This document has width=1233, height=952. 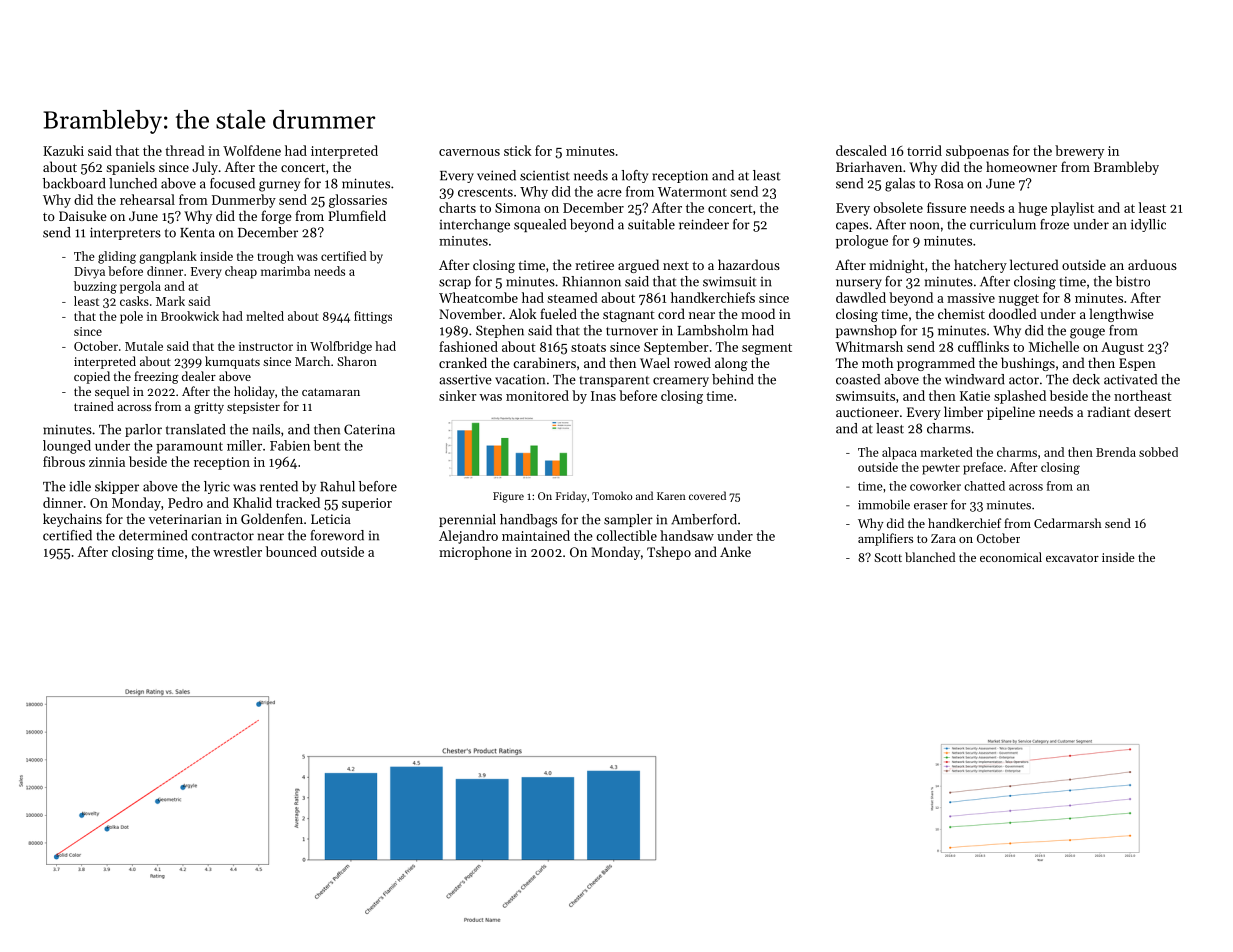 I want to click on Rahul, so click(x=337, y=486).
